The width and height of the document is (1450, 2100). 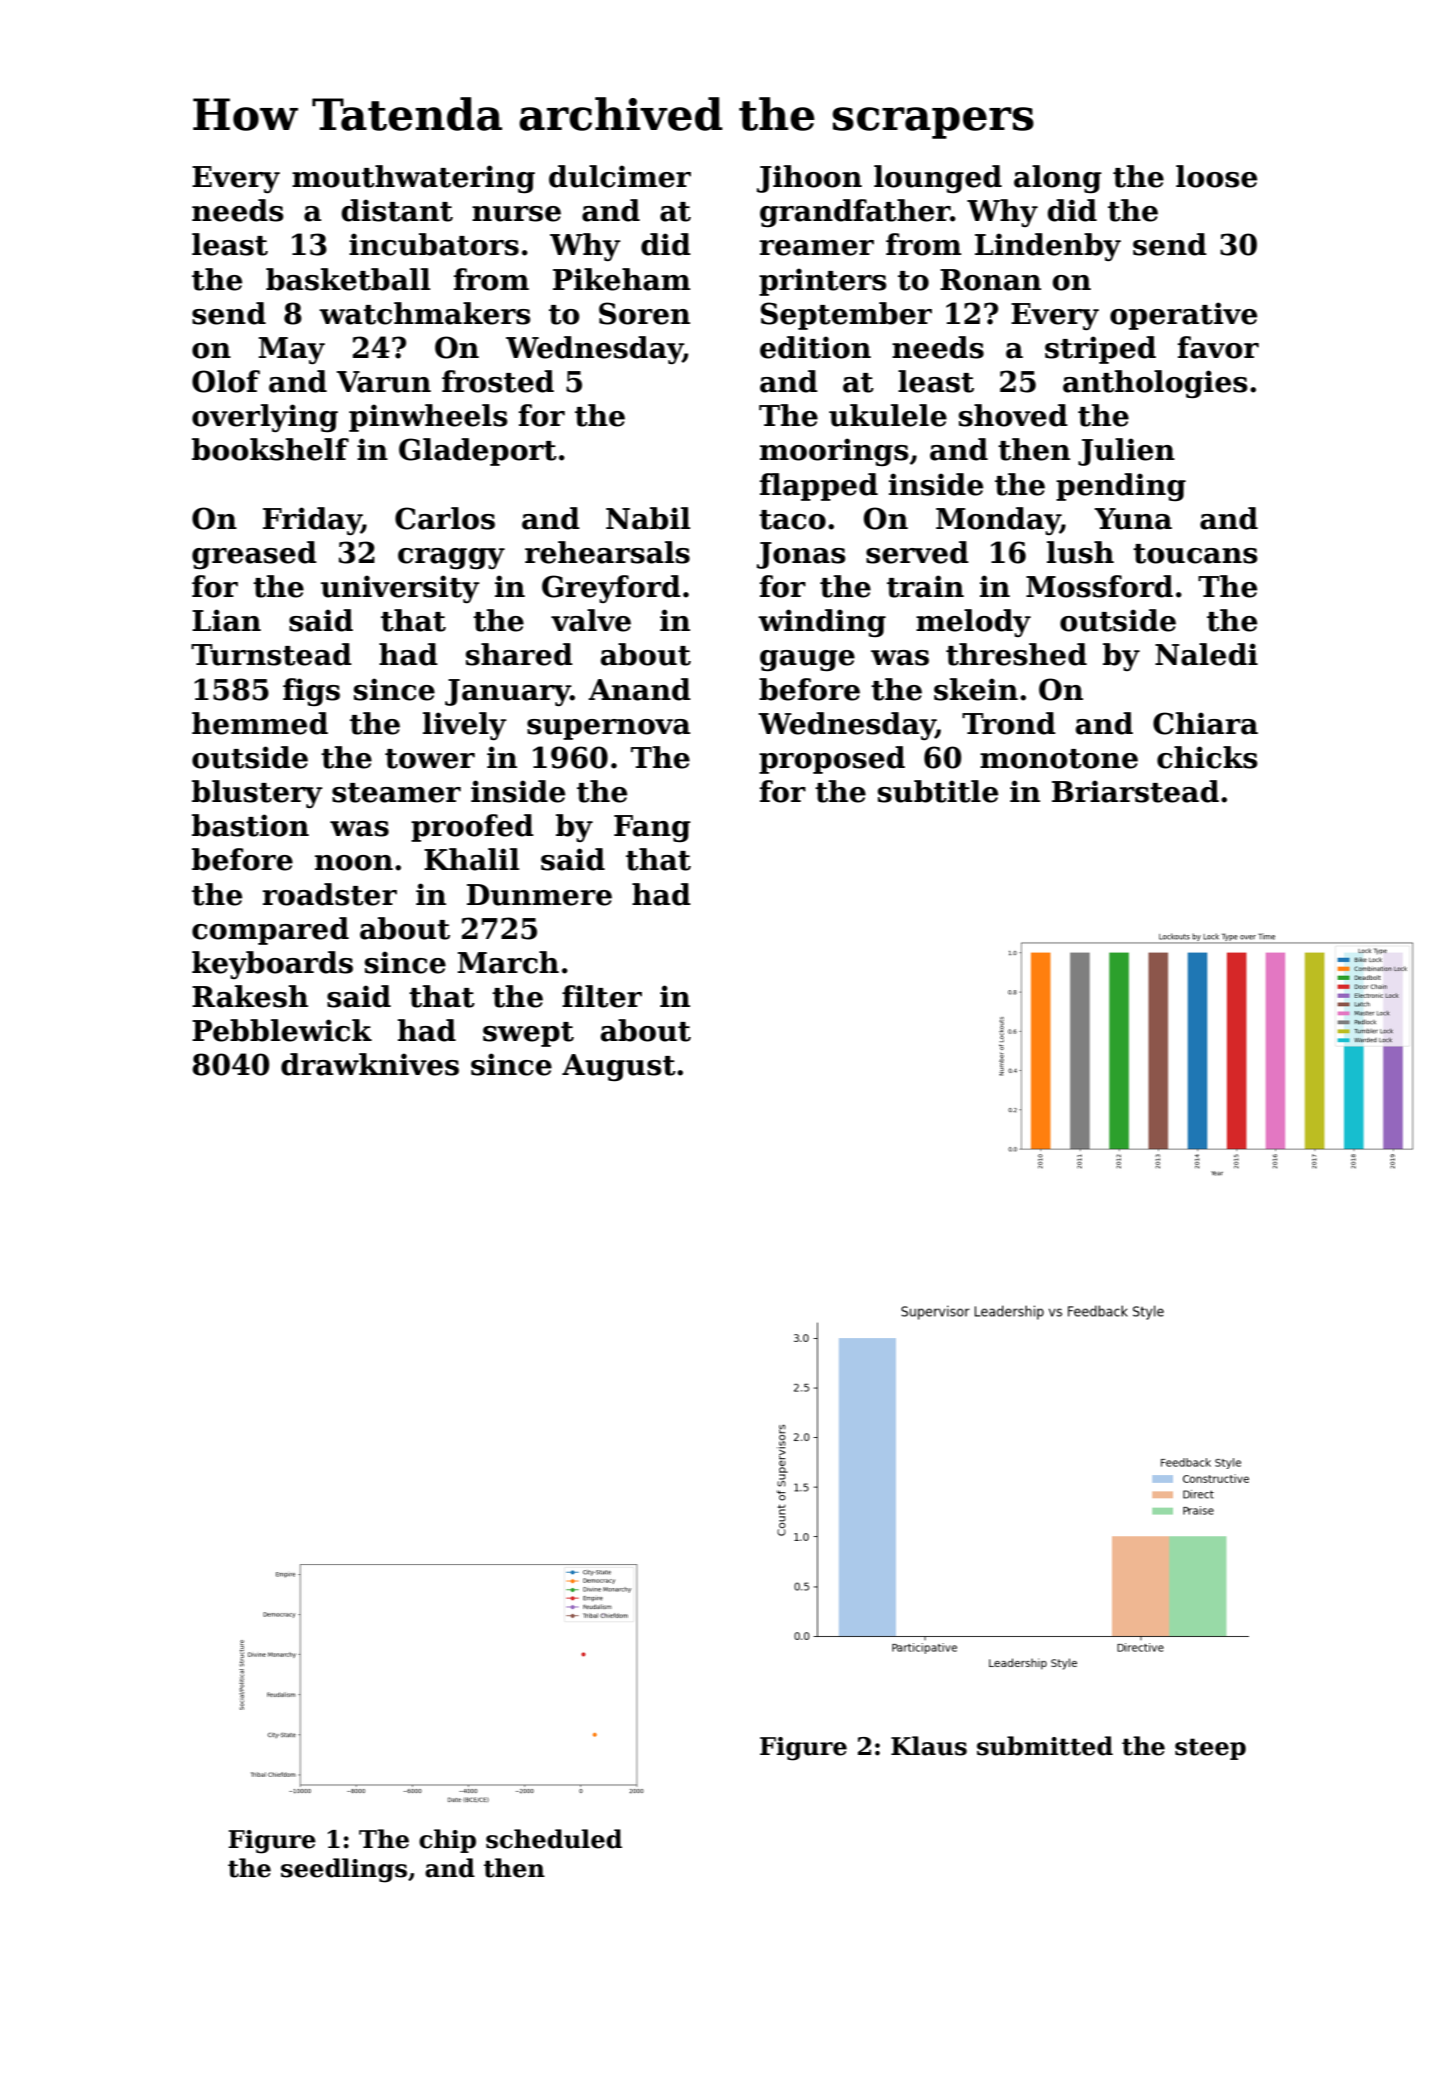 I want to click on seedlings, so click(x=344, y=1870).
